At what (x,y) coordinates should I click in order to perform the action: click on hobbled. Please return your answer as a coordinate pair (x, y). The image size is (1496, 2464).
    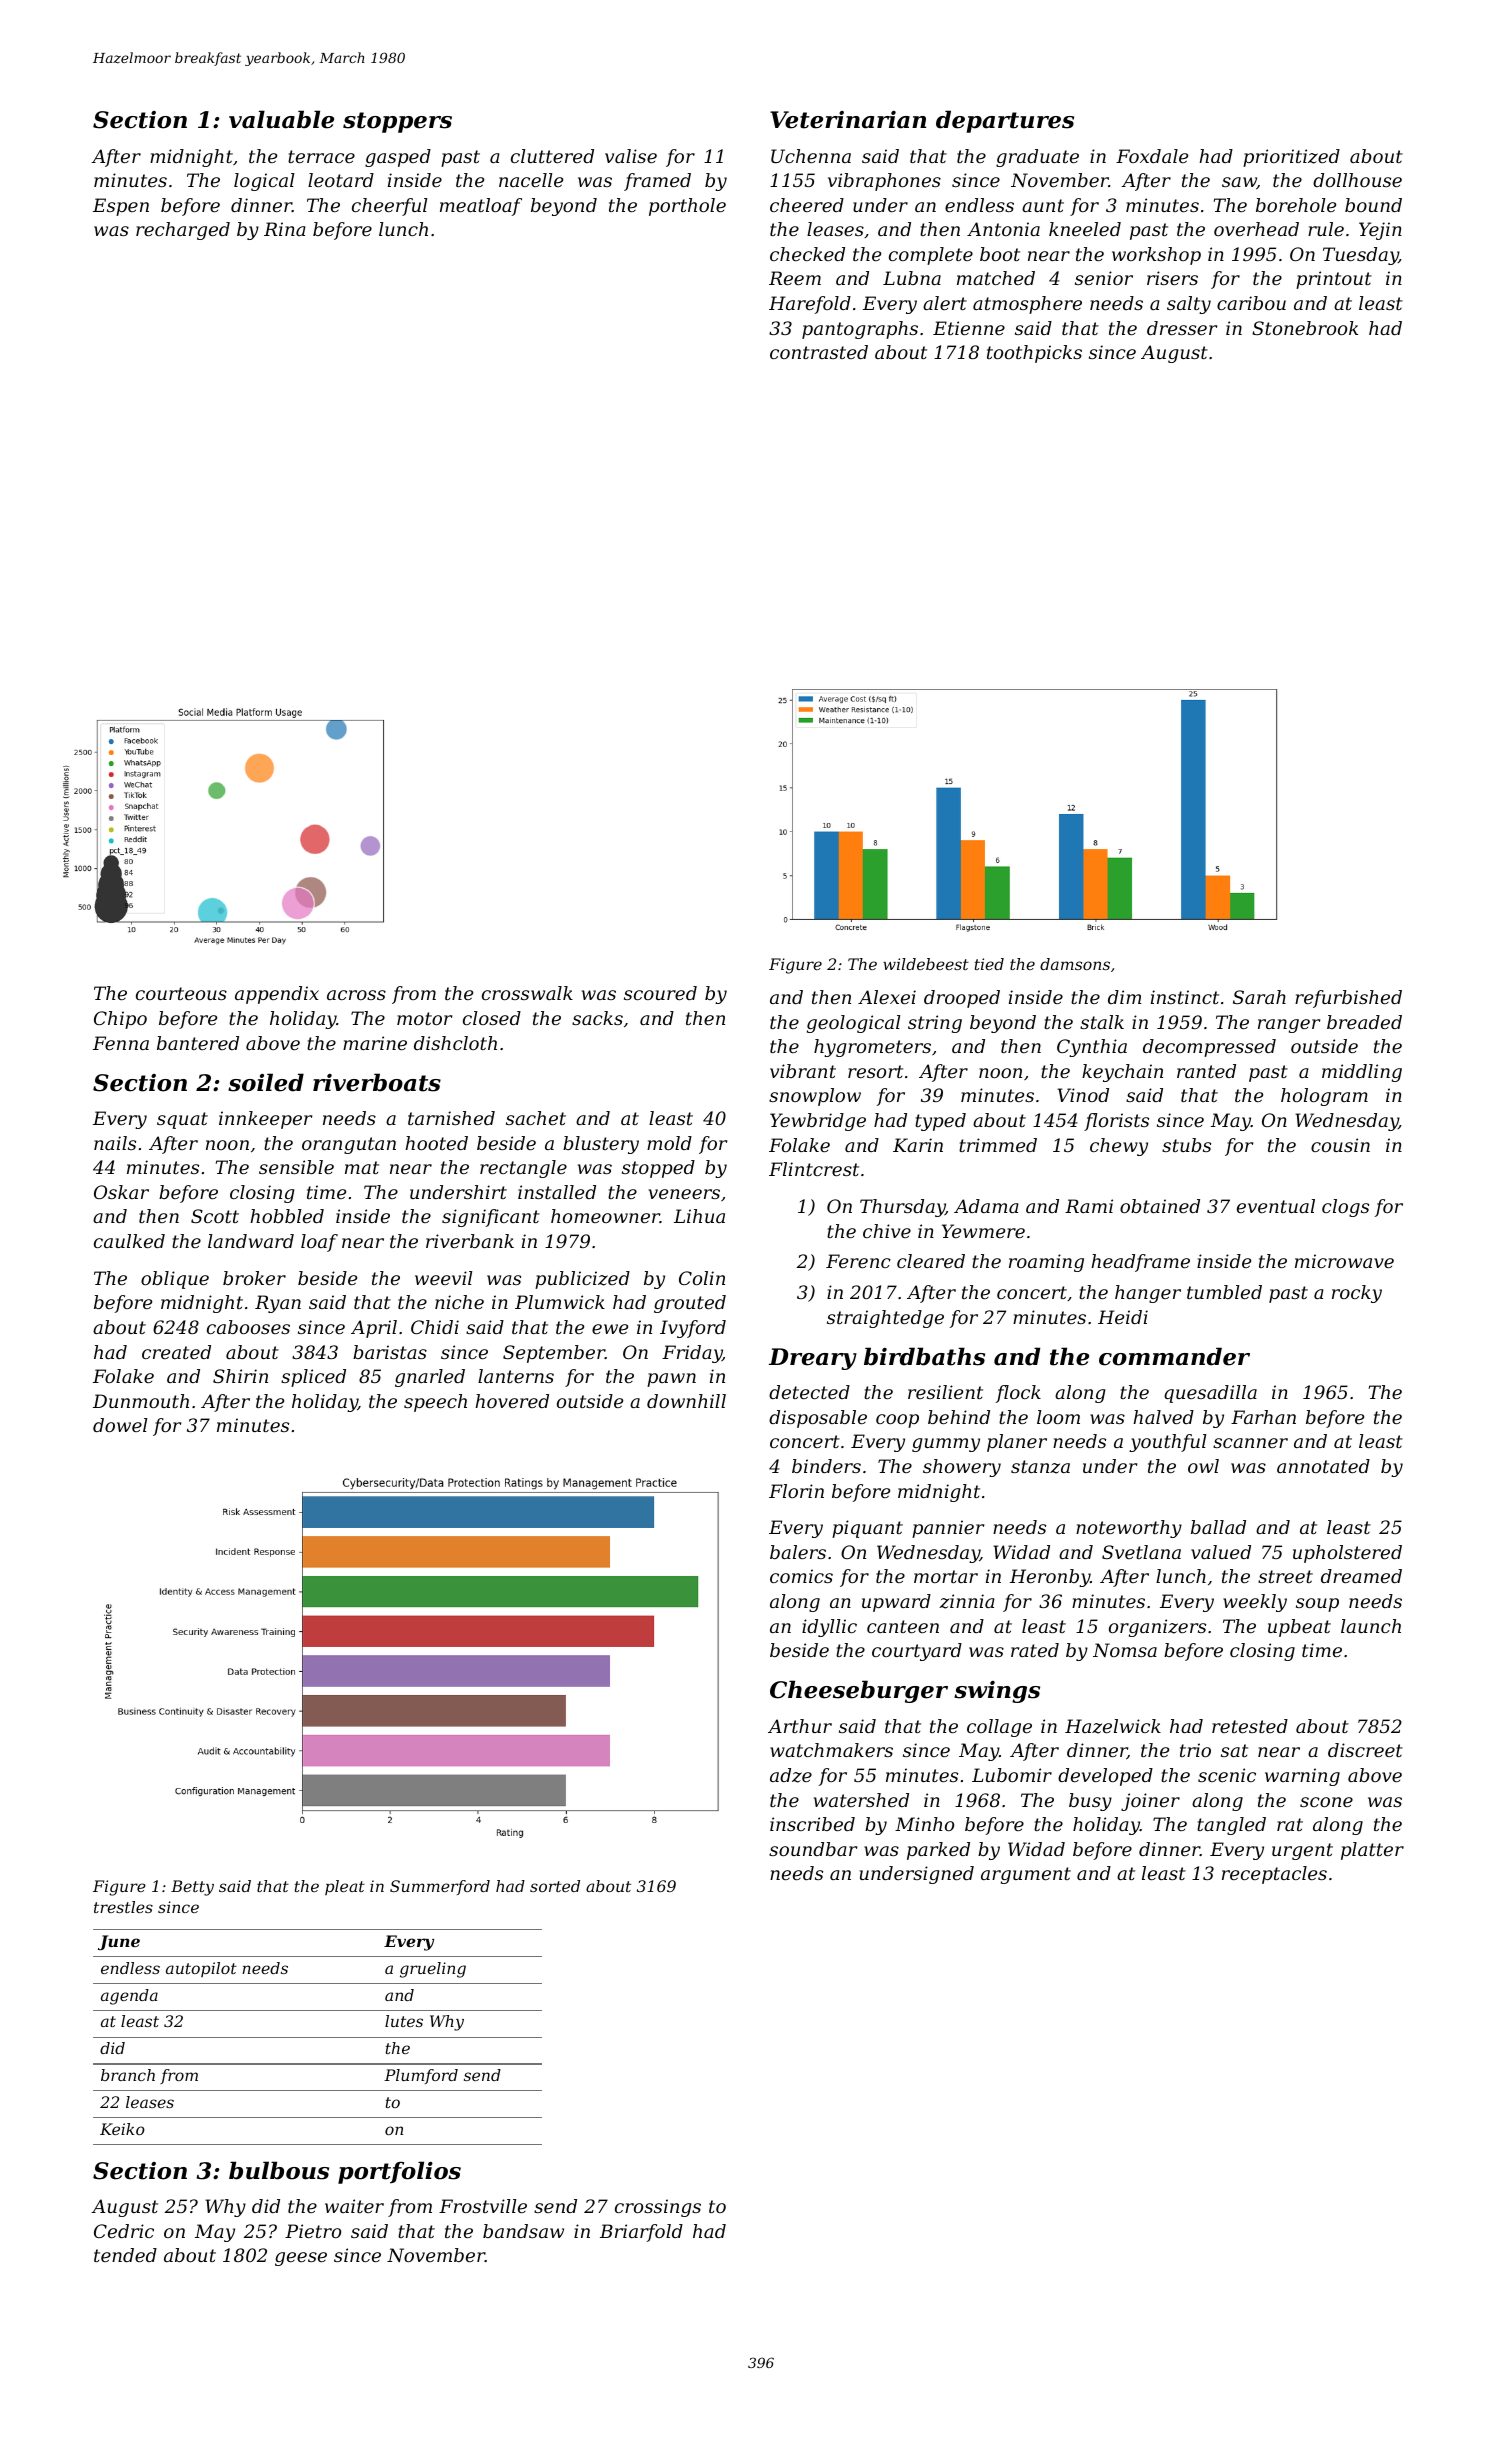
    Looking at the image, I should click on (287, 1216).
